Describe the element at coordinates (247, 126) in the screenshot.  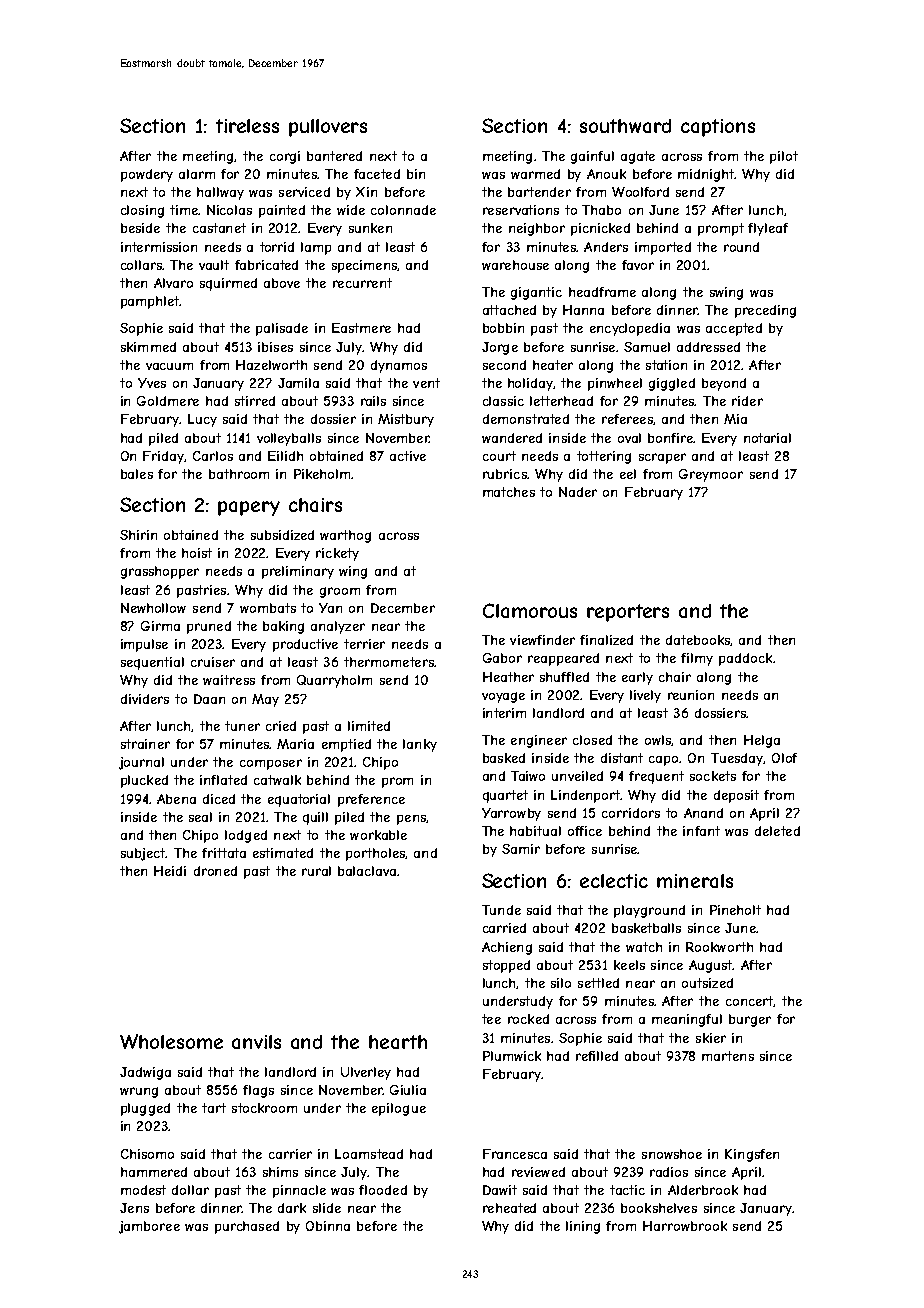
I see `tireless` at that location.
